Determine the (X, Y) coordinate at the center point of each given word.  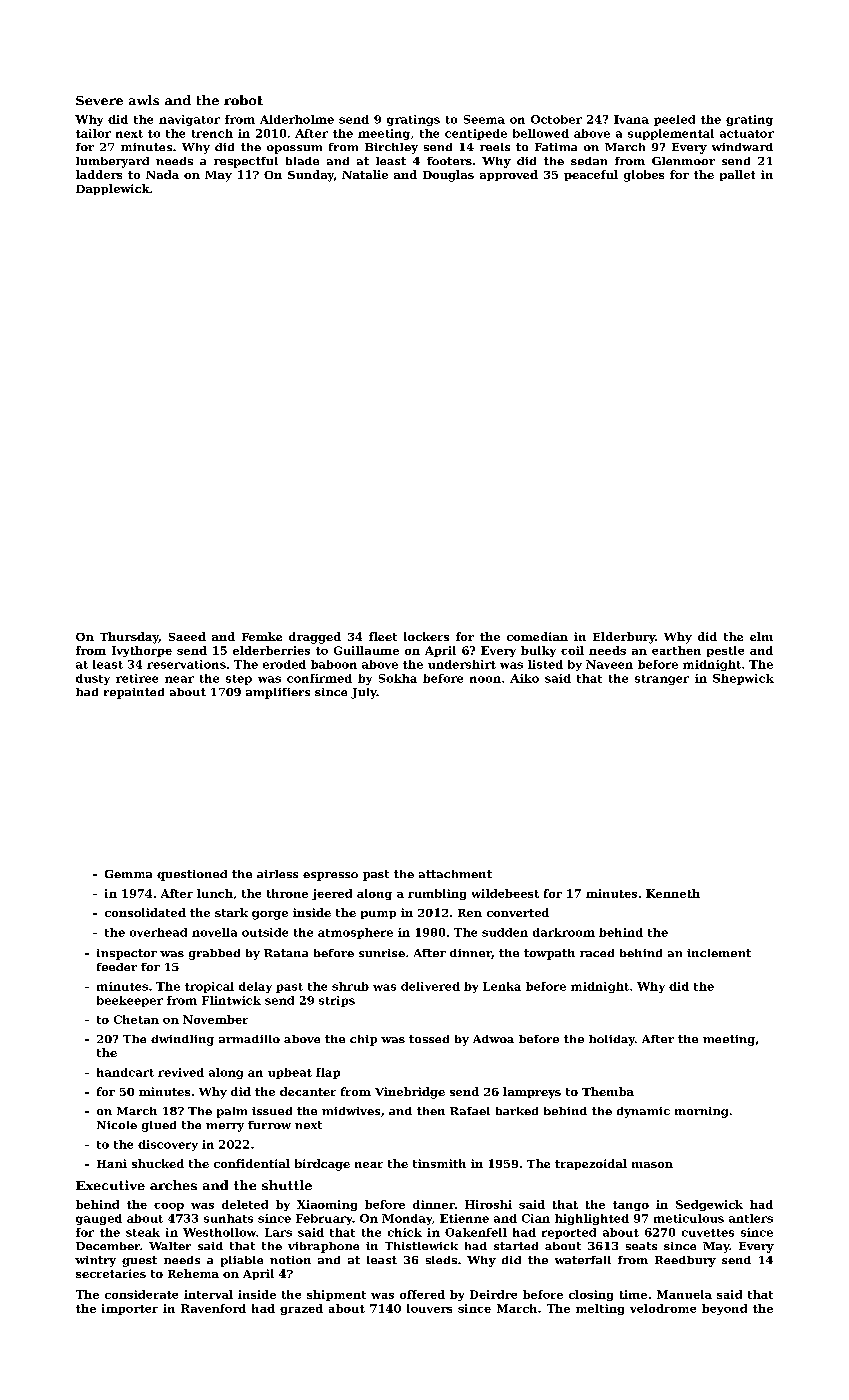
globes (644, 176)
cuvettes (708, 1233)
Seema (484, 119)
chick (405, 1232)
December (108, 1246)
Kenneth (673, 893)
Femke (262, 636)
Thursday (129, 638)
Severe (99, 100)
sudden (505, 932)
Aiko (524, 678)
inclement (719, 953)
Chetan (136, 1019)
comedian (537, 636)
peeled (674, 120)
